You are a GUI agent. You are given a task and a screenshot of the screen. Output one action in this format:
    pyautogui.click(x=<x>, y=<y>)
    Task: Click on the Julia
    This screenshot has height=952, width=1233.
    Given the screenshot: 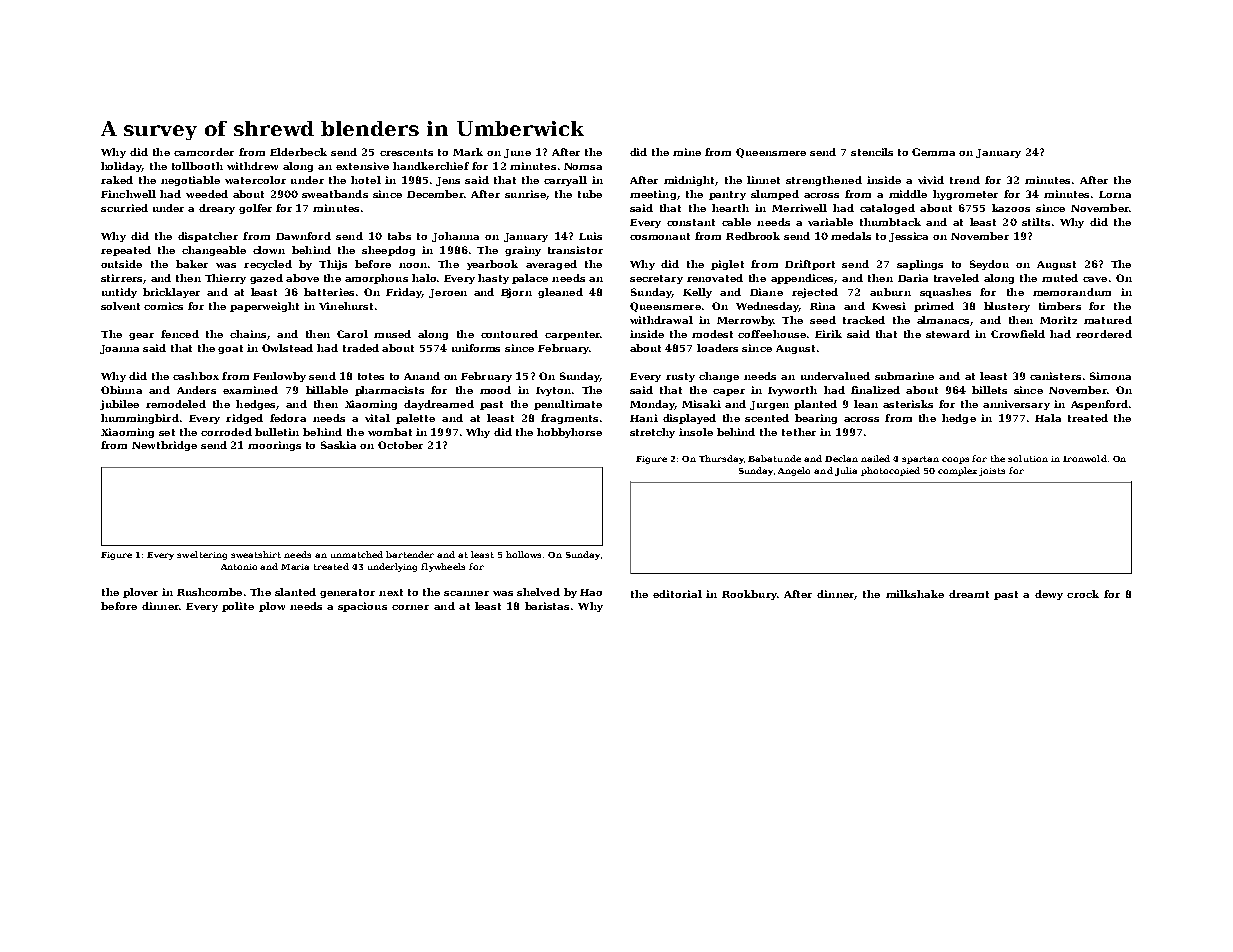 What is the action you would take?
    pyautogui.click(x=846, y=471)
